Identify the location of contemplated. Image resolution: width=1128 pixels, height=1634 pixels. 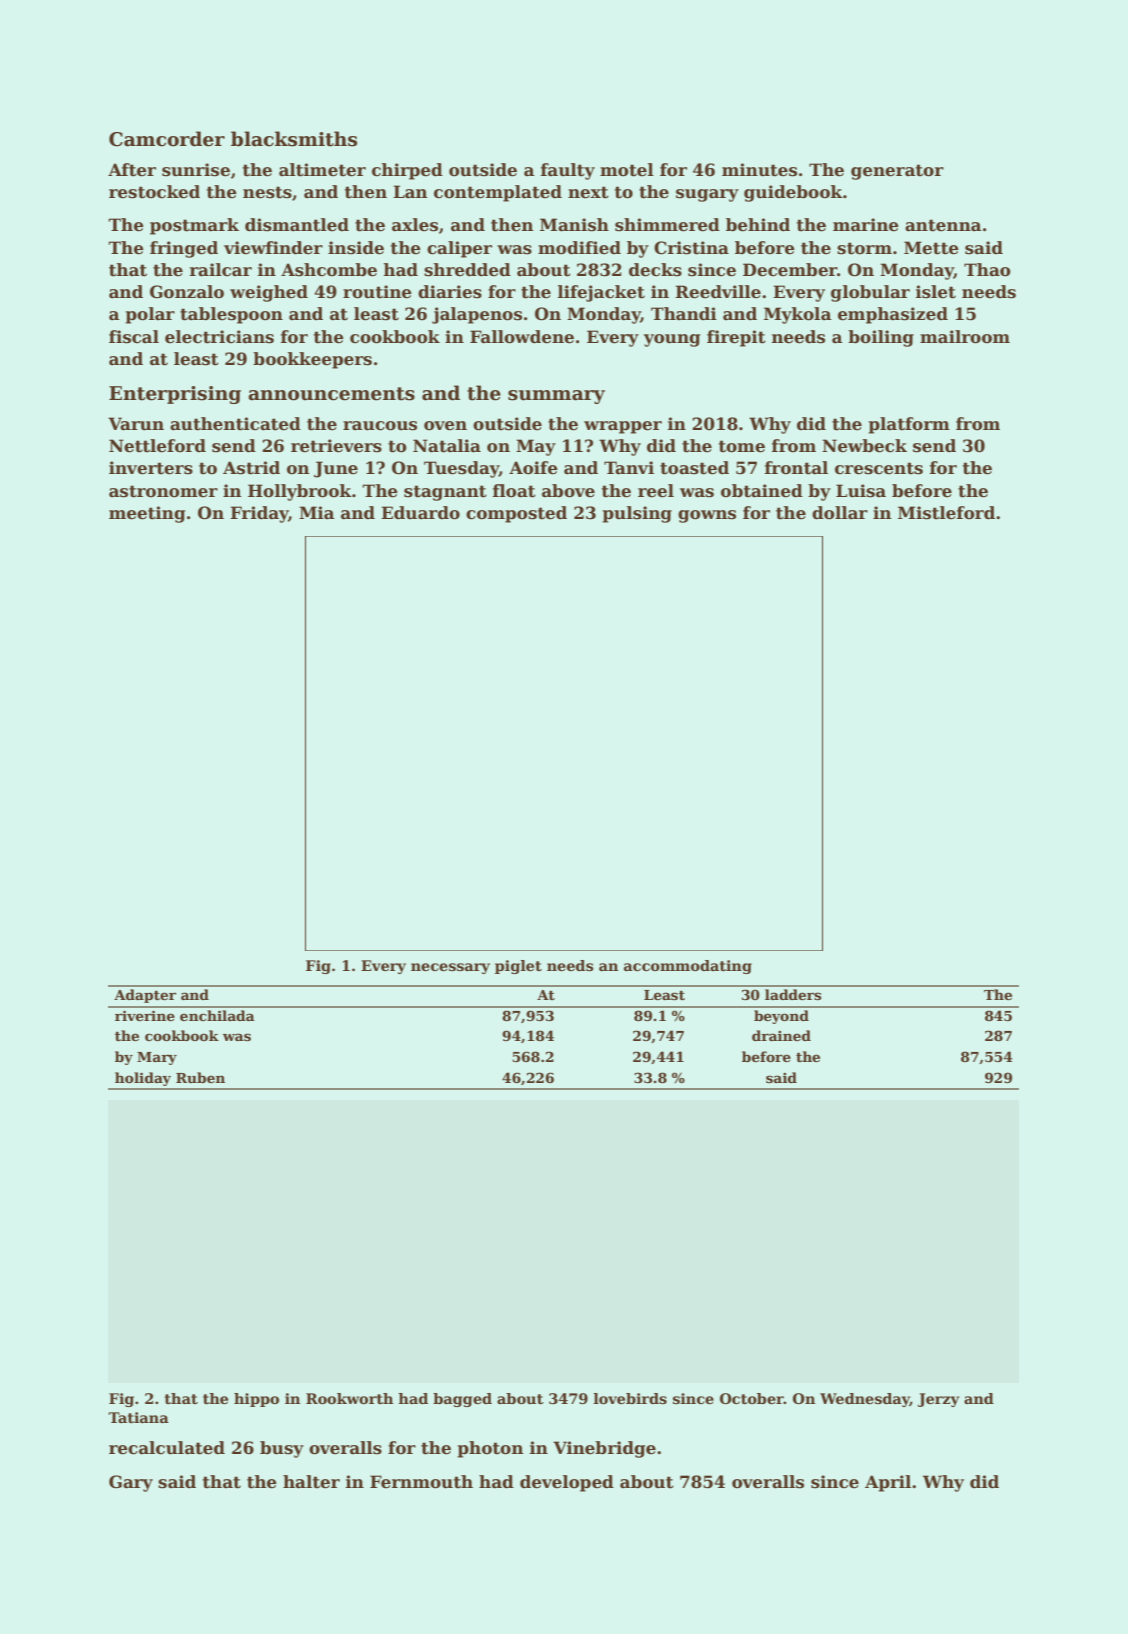
(498, 193).
